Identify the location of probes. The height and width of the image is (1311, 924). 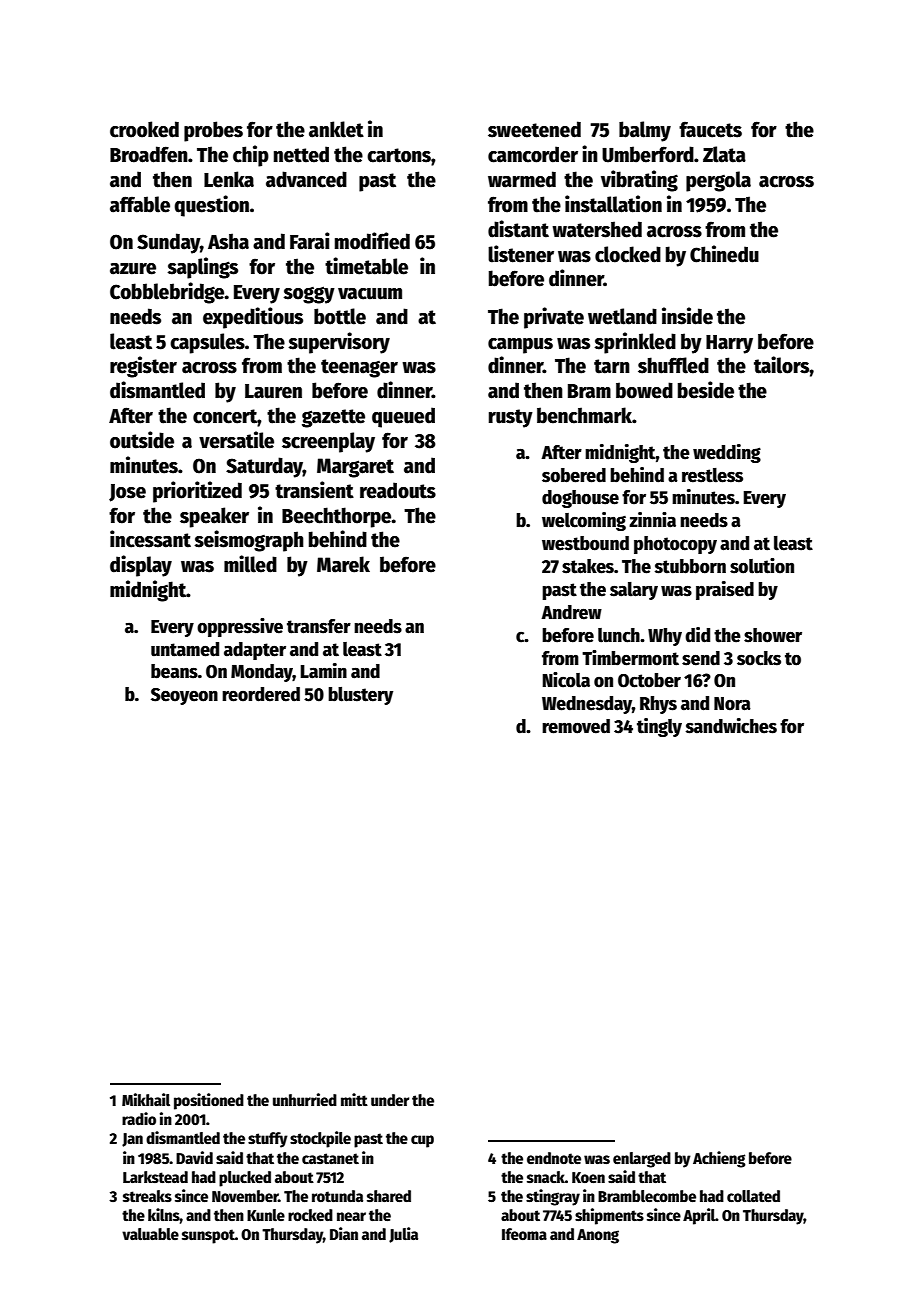
(213, 131).
